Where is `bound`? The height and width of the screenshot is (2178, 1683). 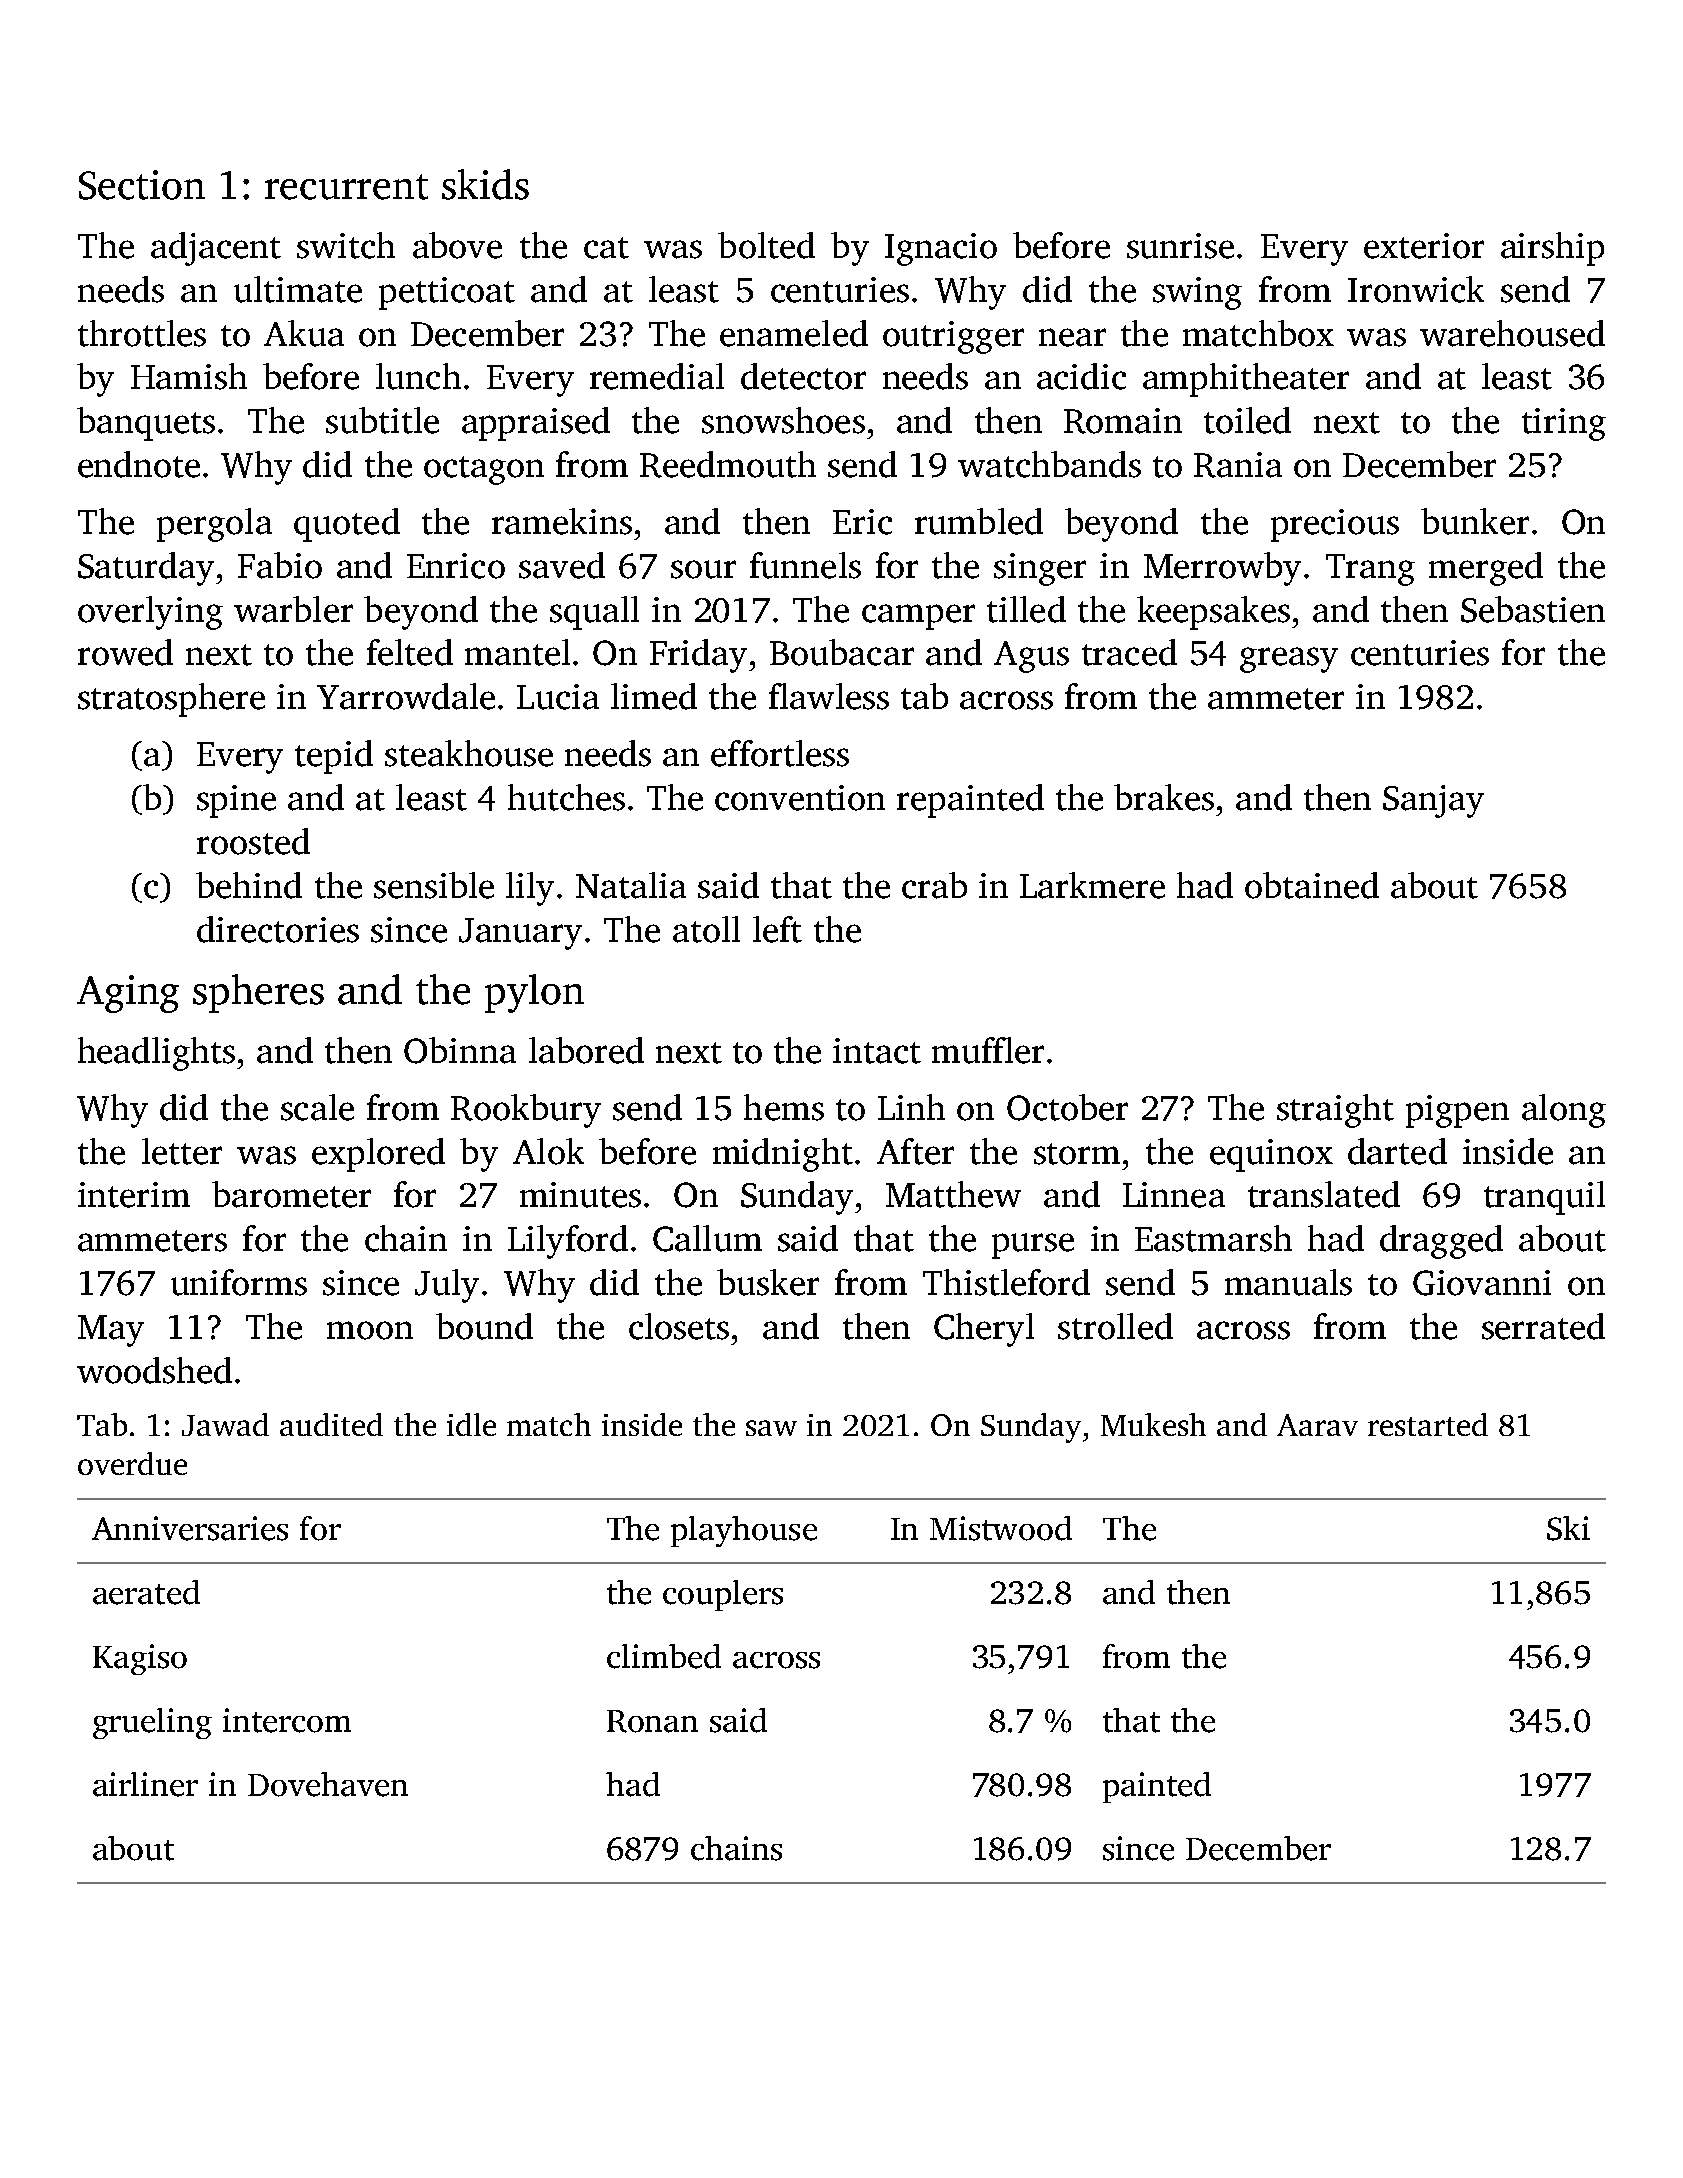 bound is located at coordinates (484, 1326).
